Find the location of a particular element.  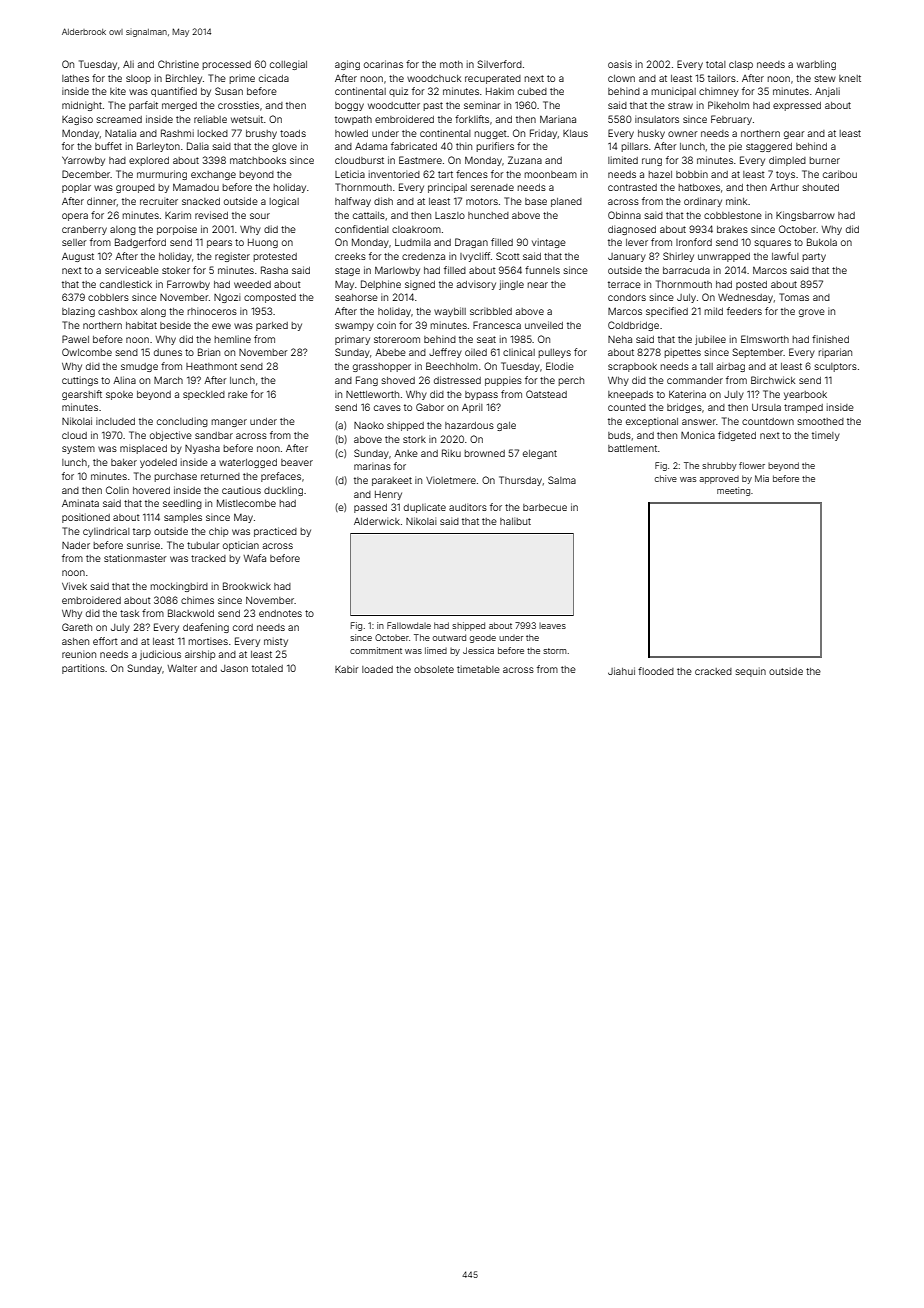

practiced is located at coordinates (275, 532).
